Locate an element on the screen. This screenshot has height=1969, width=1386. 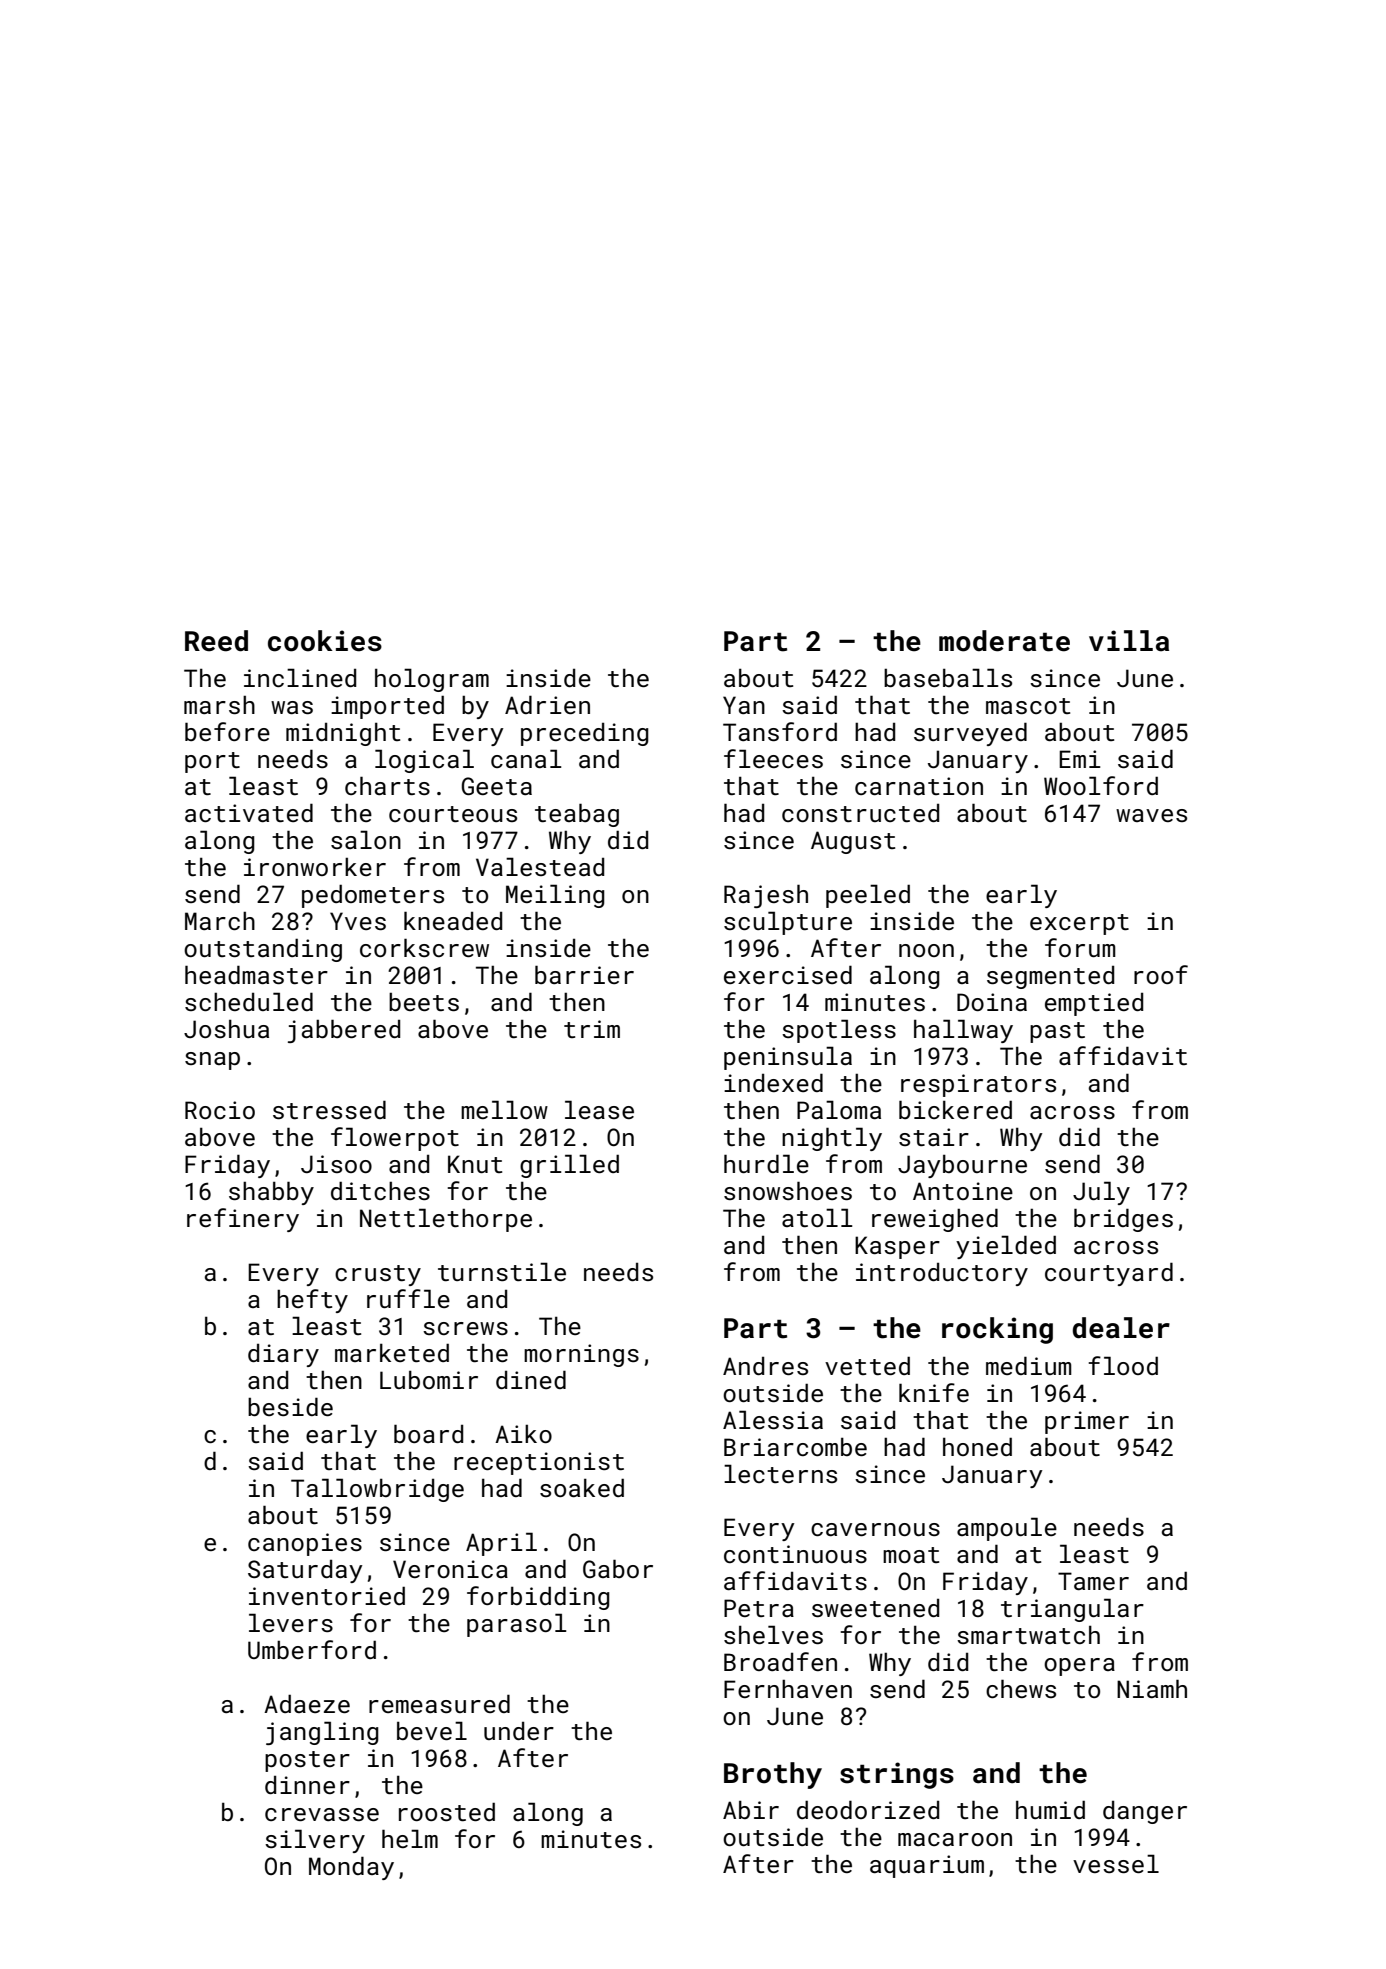
Yan is located at coordinates (744, 705).
